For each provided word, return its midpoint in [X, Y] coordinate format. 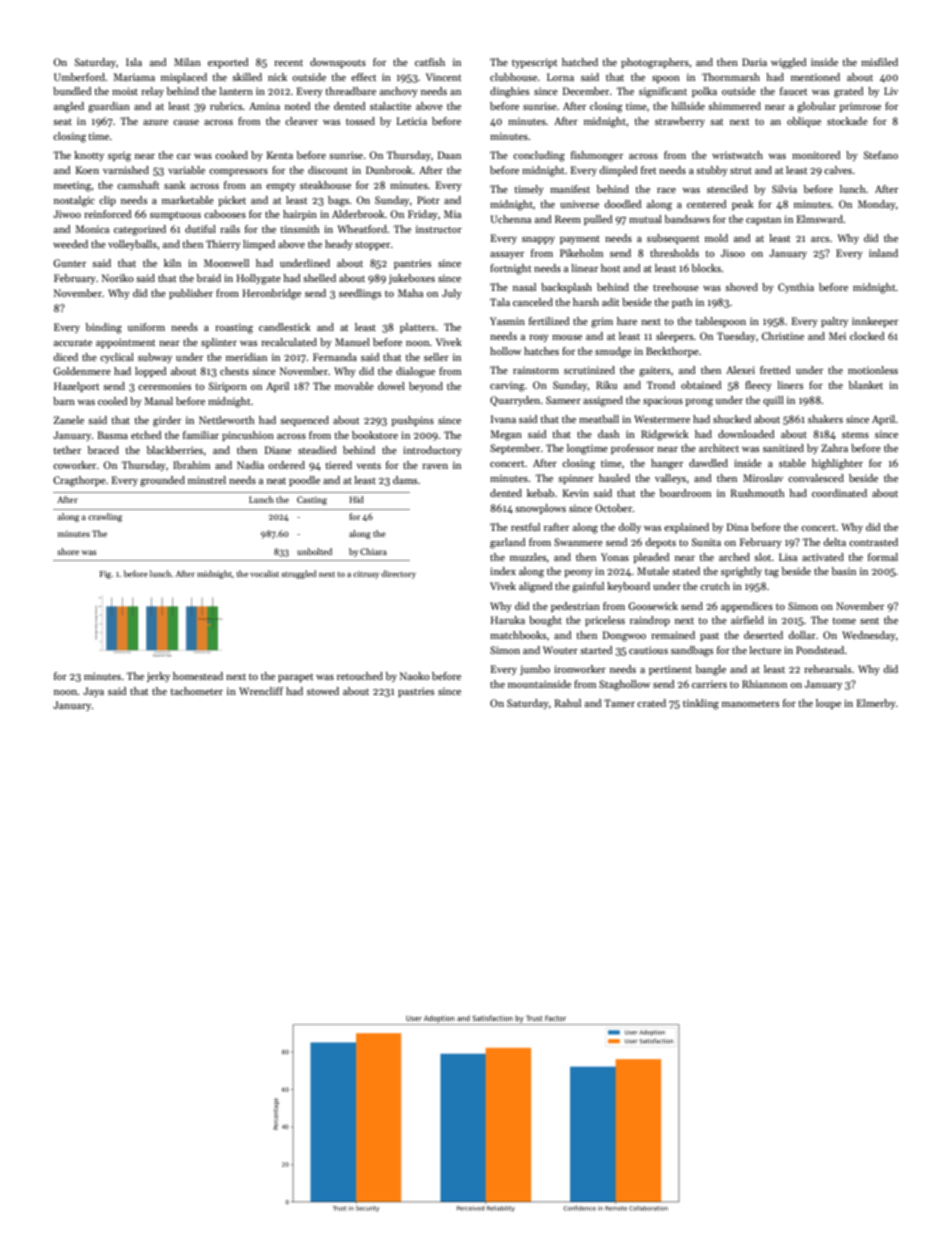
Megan [506, 435]
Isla [134, 62]
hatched [580, 62]
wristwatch [737, 155]
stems [855, 435]
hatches [541, 351]
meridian [246, 357]
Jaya [93, 692]
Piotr [428, 200]
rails [230, 229]
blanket [866, 385]
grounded [162, 481]
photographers [655, 63]
